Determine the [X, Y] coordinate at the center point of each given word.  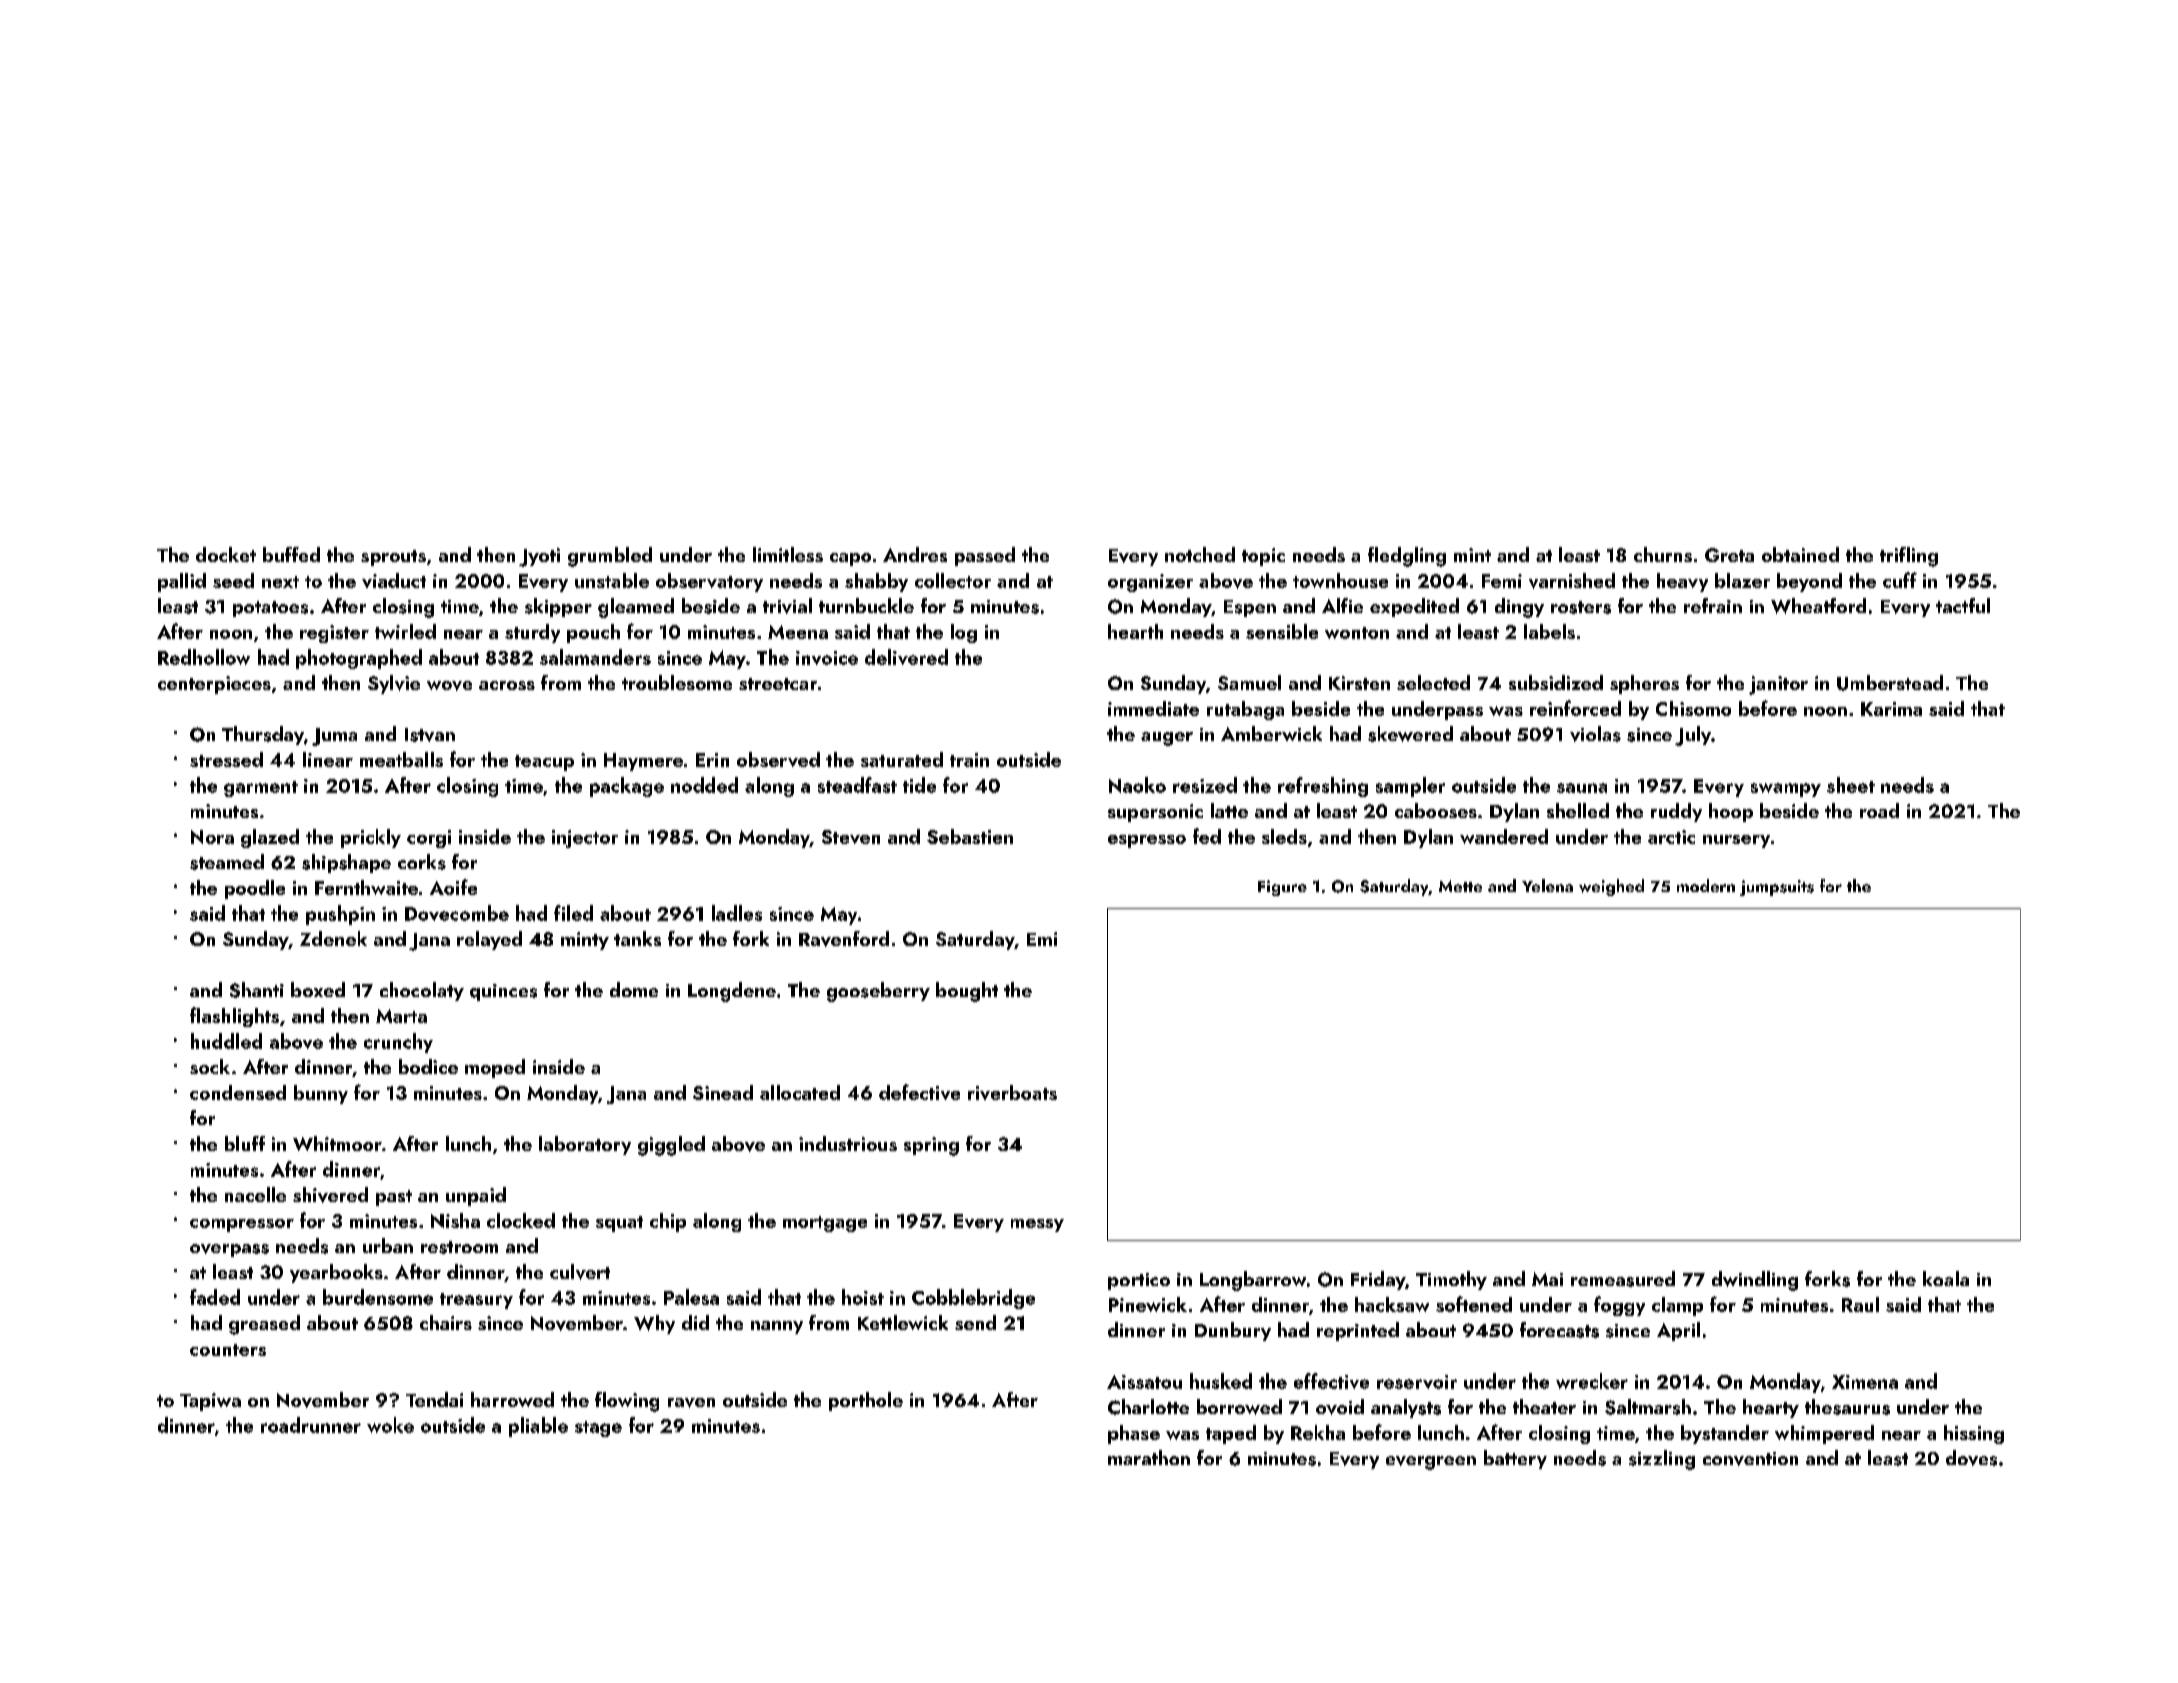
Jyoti [539, 557]
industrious [848, 1143]
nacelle [255, 1194]
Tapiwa [210, 1402]
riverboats [1012, 1092]
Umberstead [1890, 683]
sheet [1851, 785]
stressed [226, 759]
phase [1134, 1434]
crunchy [398, 1043]
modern [1706, 885]
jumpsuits [1777, 888]
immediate [1153, 708]
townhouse [1340, 580]
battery [1515, 1459]
